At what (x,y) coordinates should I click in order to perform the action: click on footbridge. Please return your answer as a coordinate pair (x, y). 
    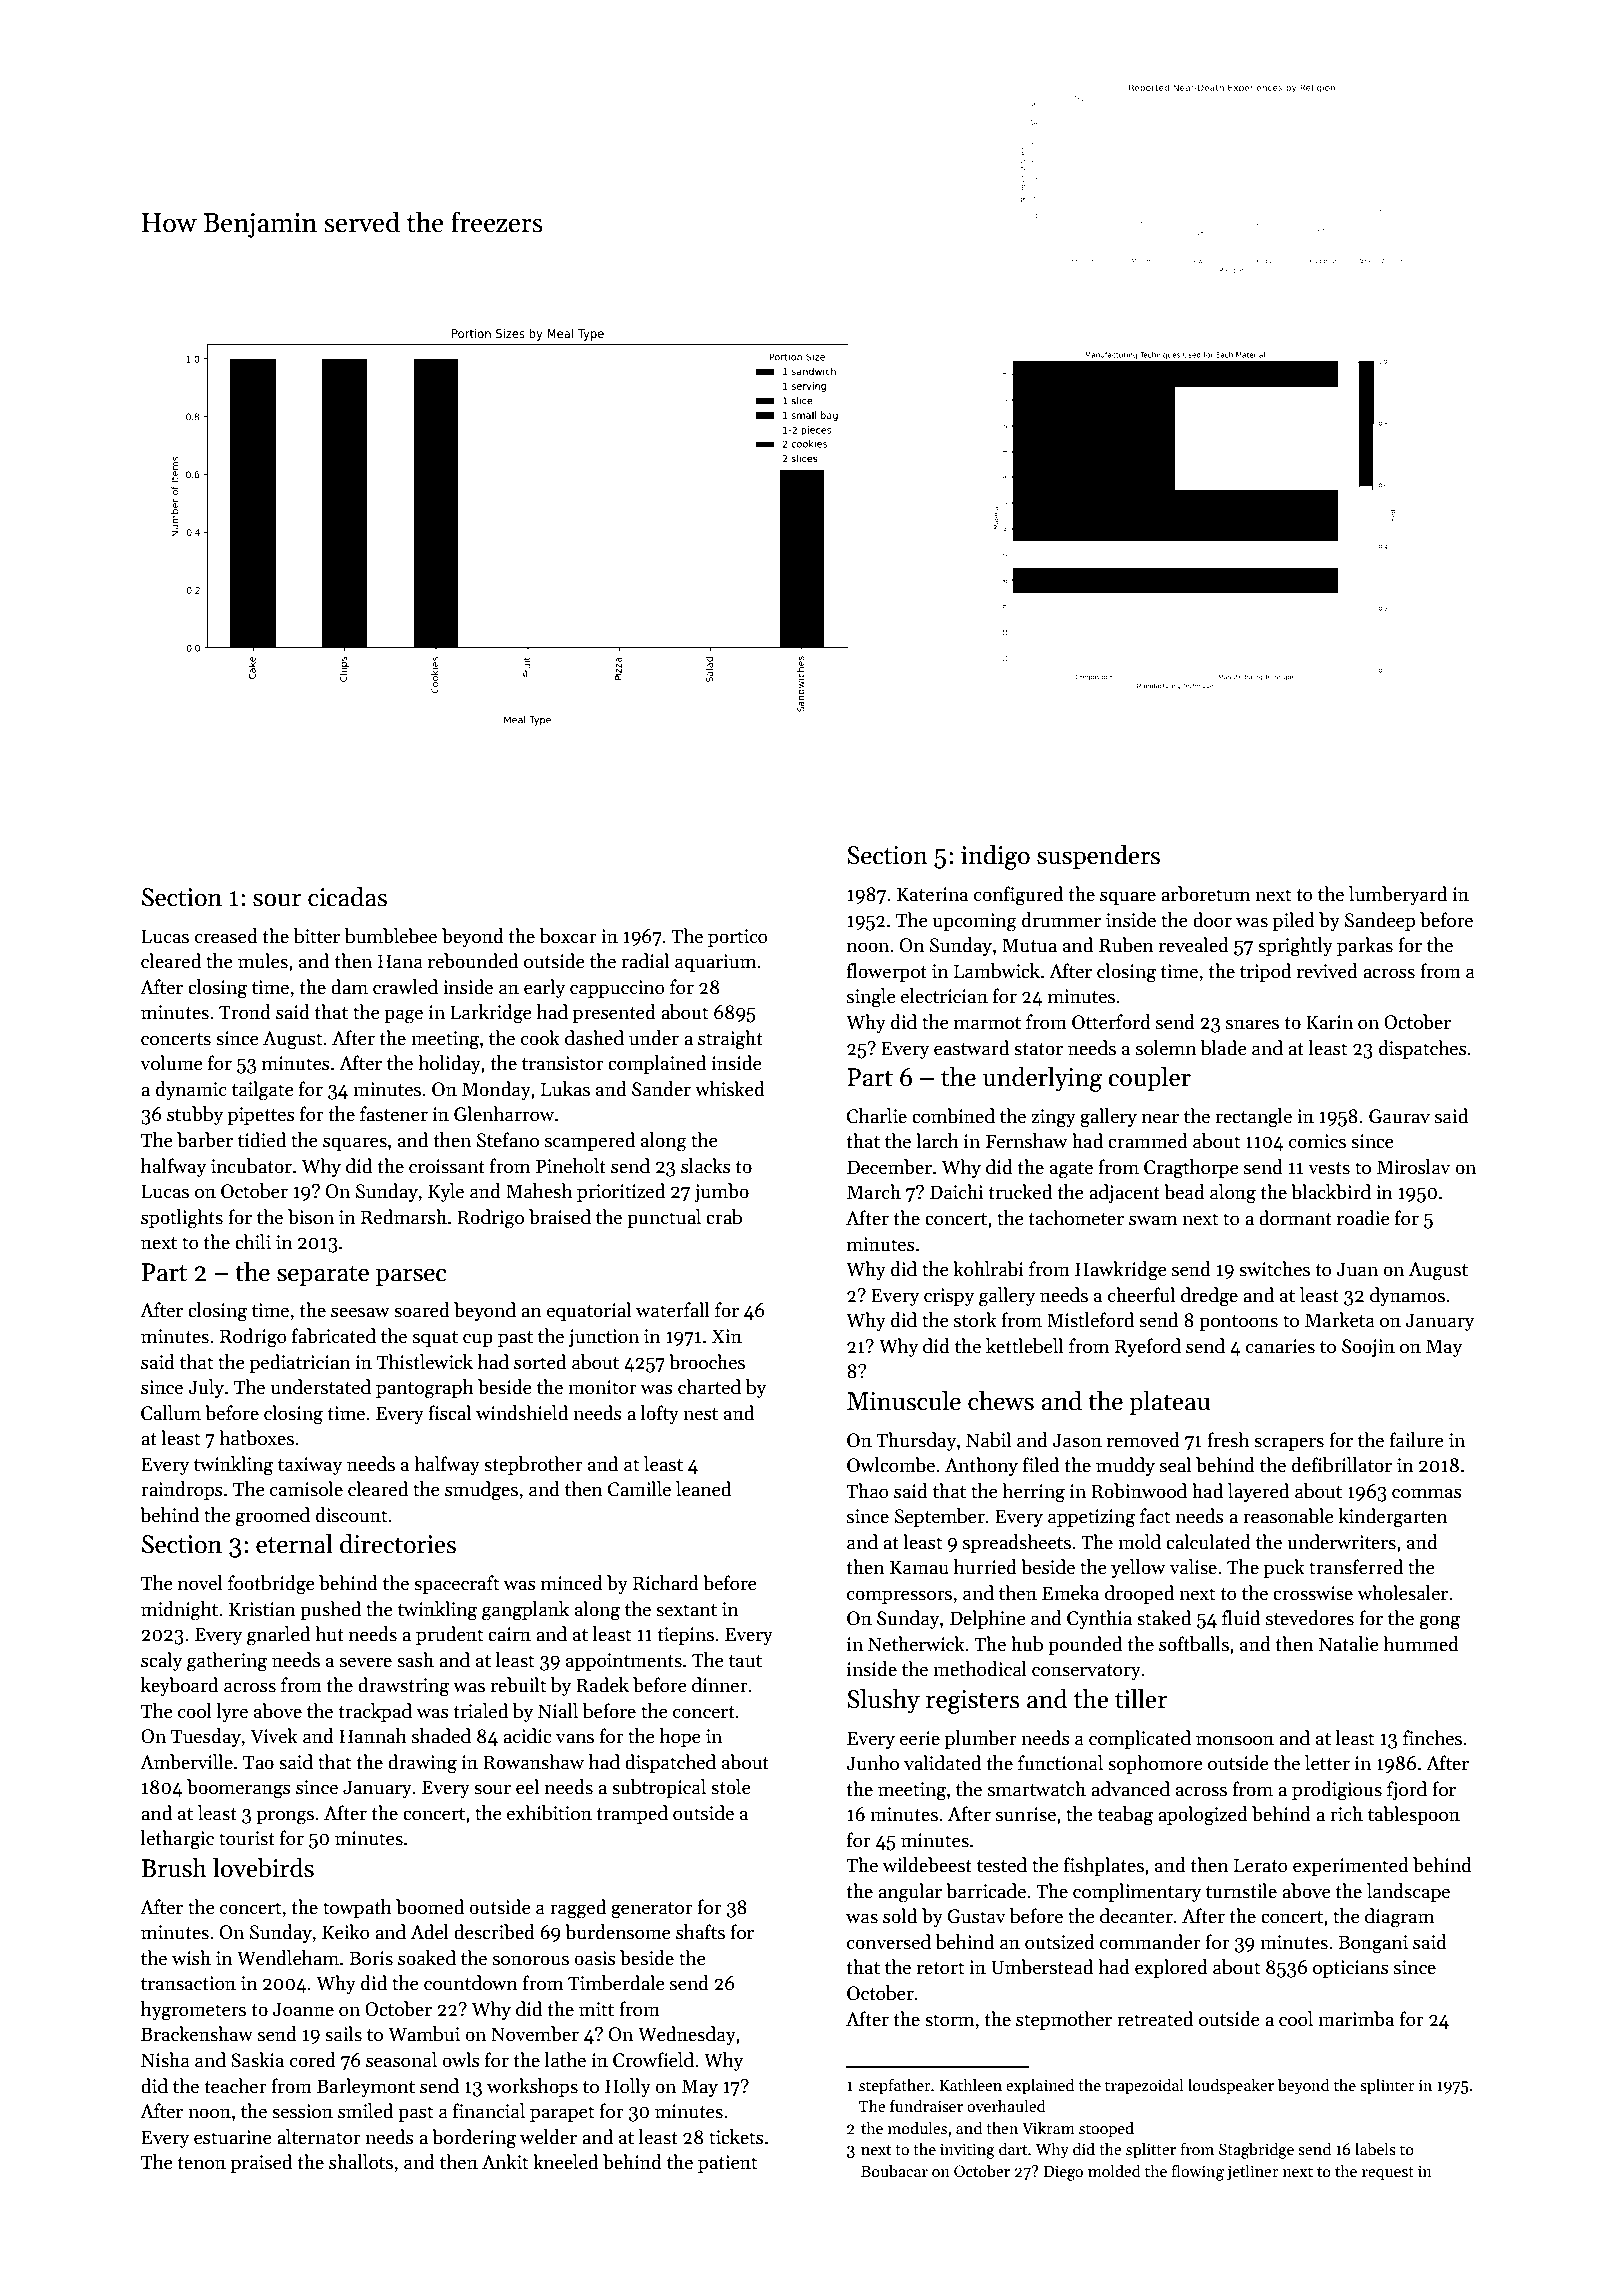
    Looking at the image, I should click on (271, 1585).
